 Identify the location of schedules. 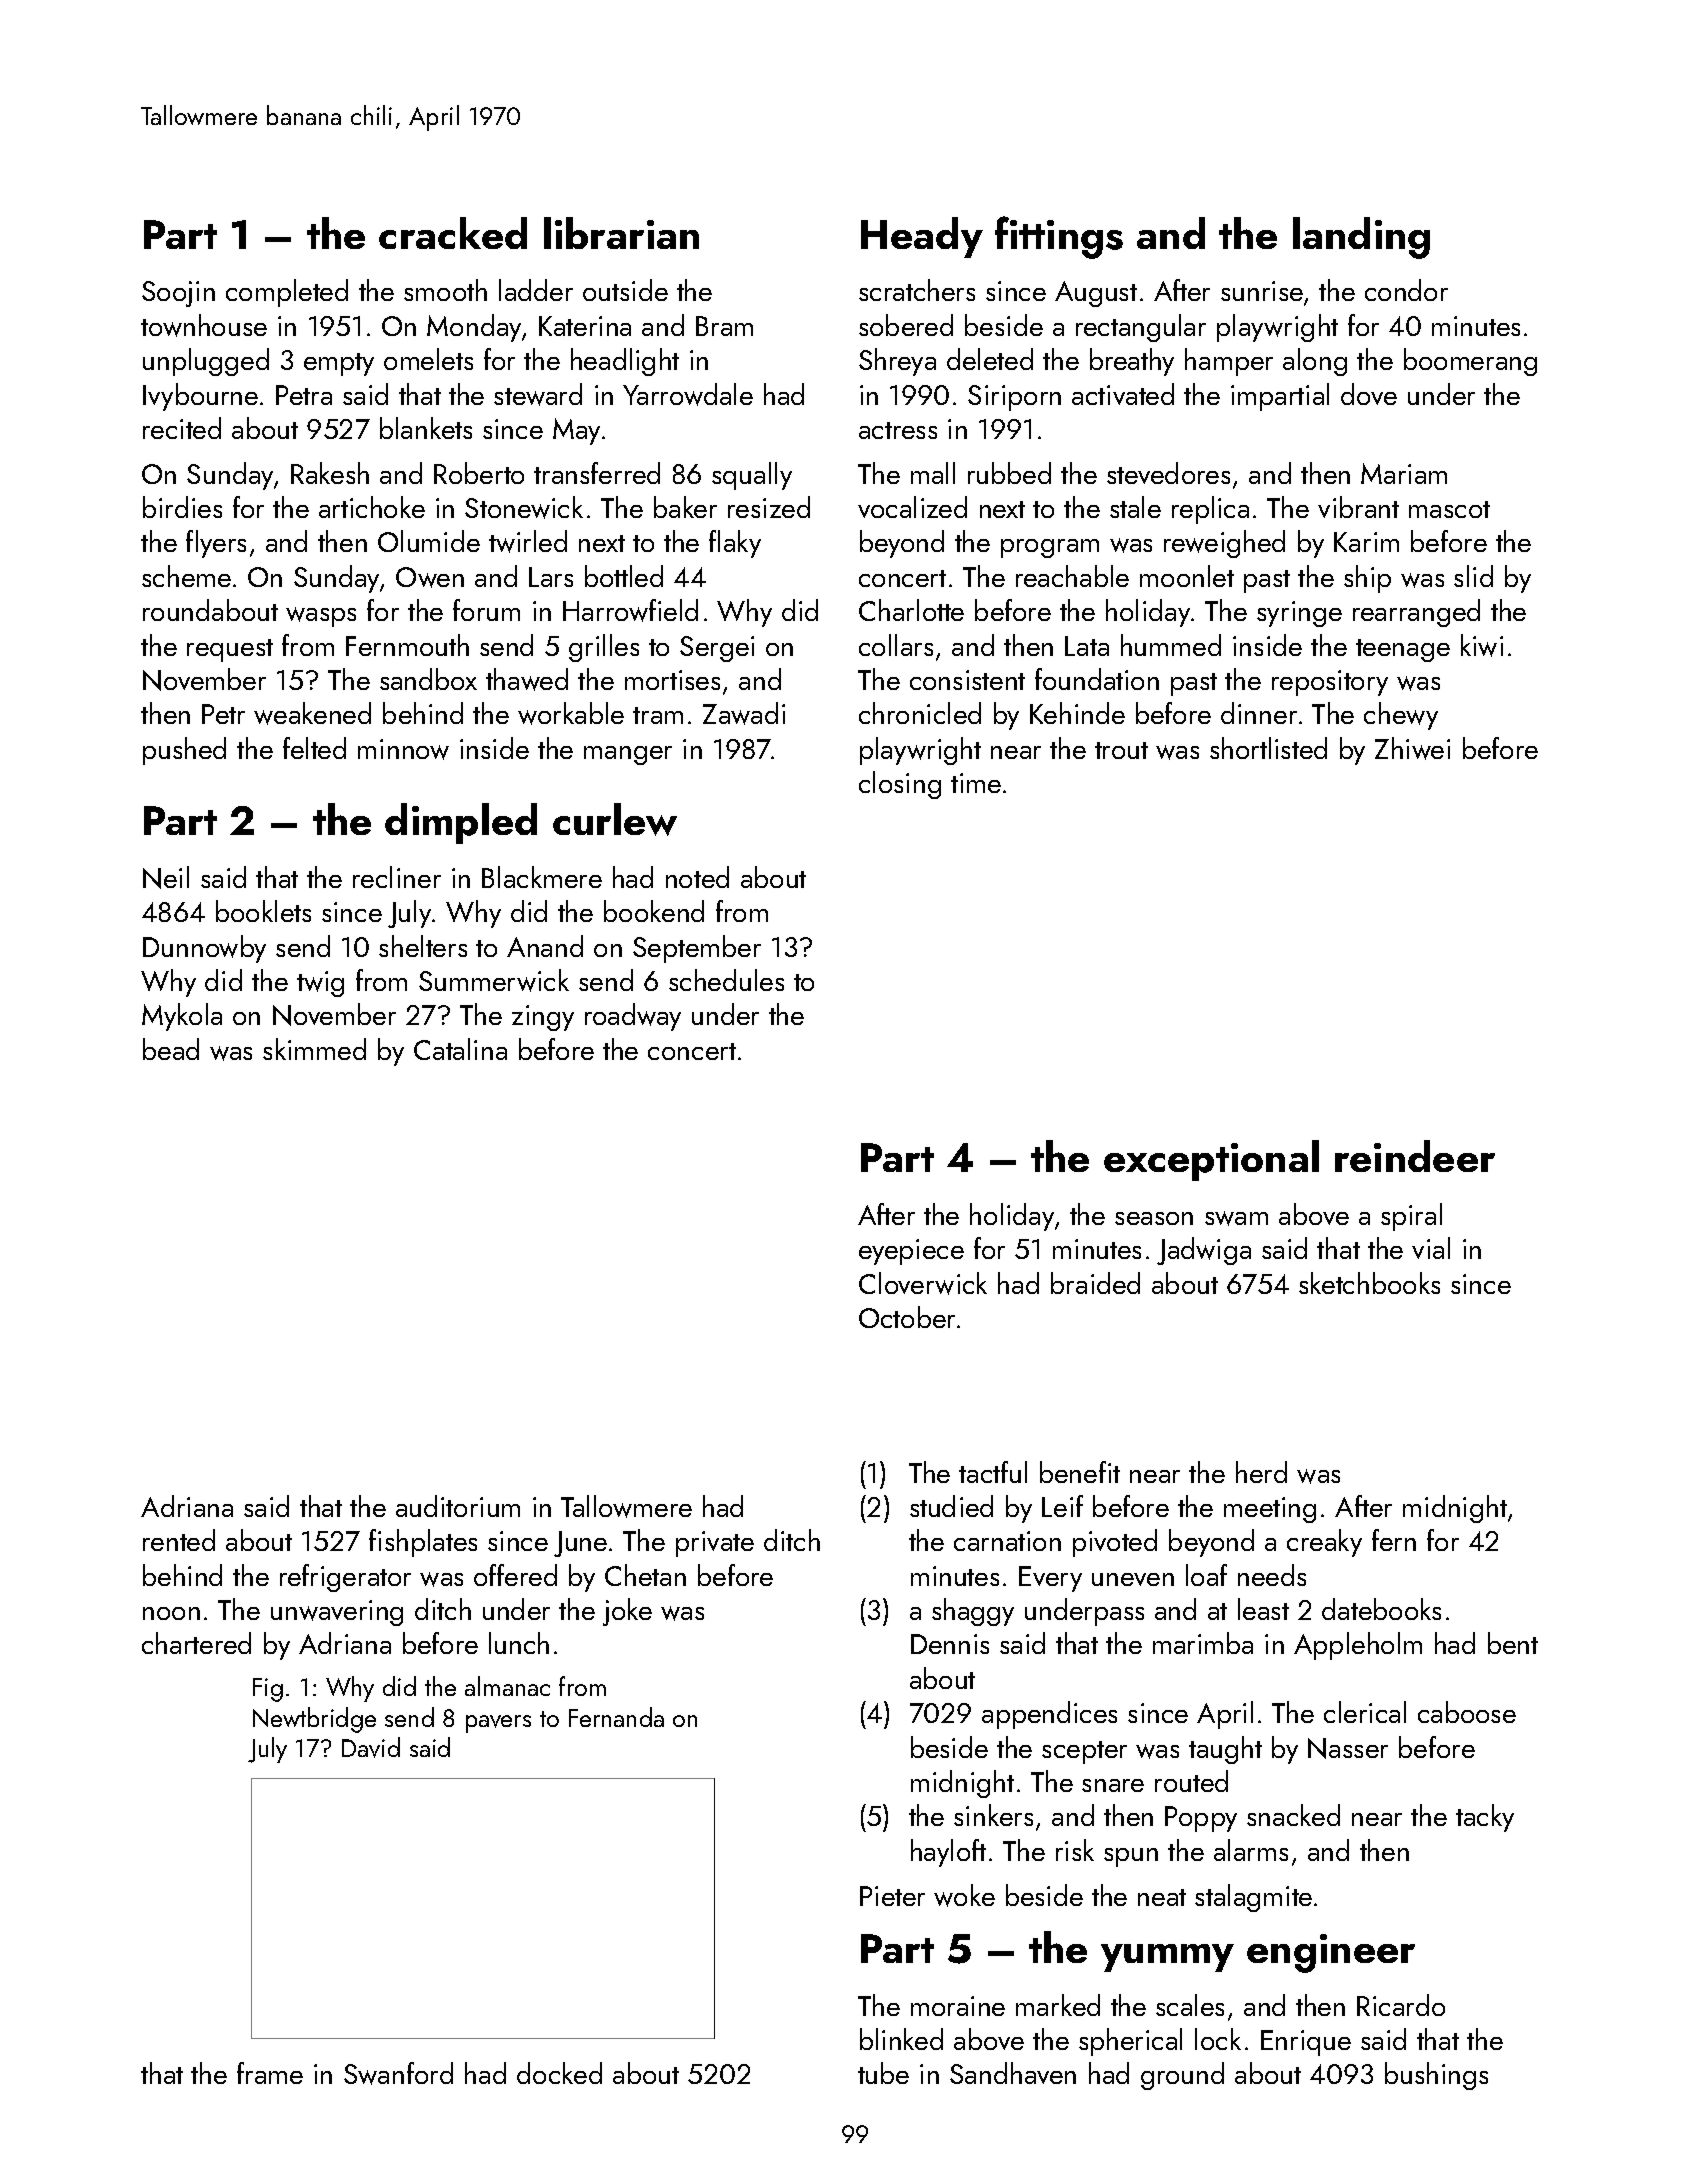
(726, 980).
